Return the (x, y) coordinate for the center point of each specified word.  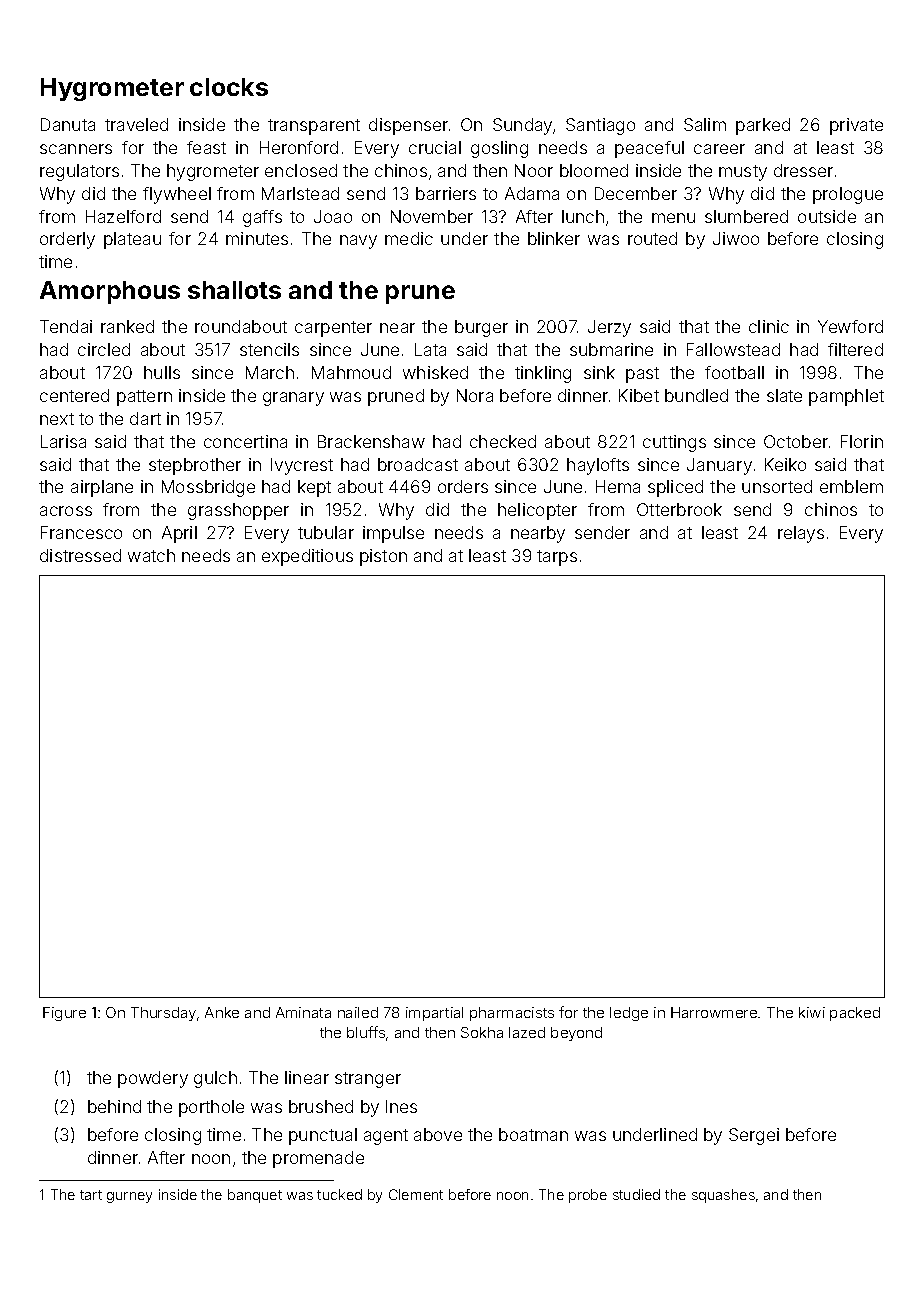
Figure (64, 1014)
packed (855, 1014)
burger (481, 328)
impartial (434, 1014)
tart (91, 1195)
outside (827, 216)
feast (206, 147)
